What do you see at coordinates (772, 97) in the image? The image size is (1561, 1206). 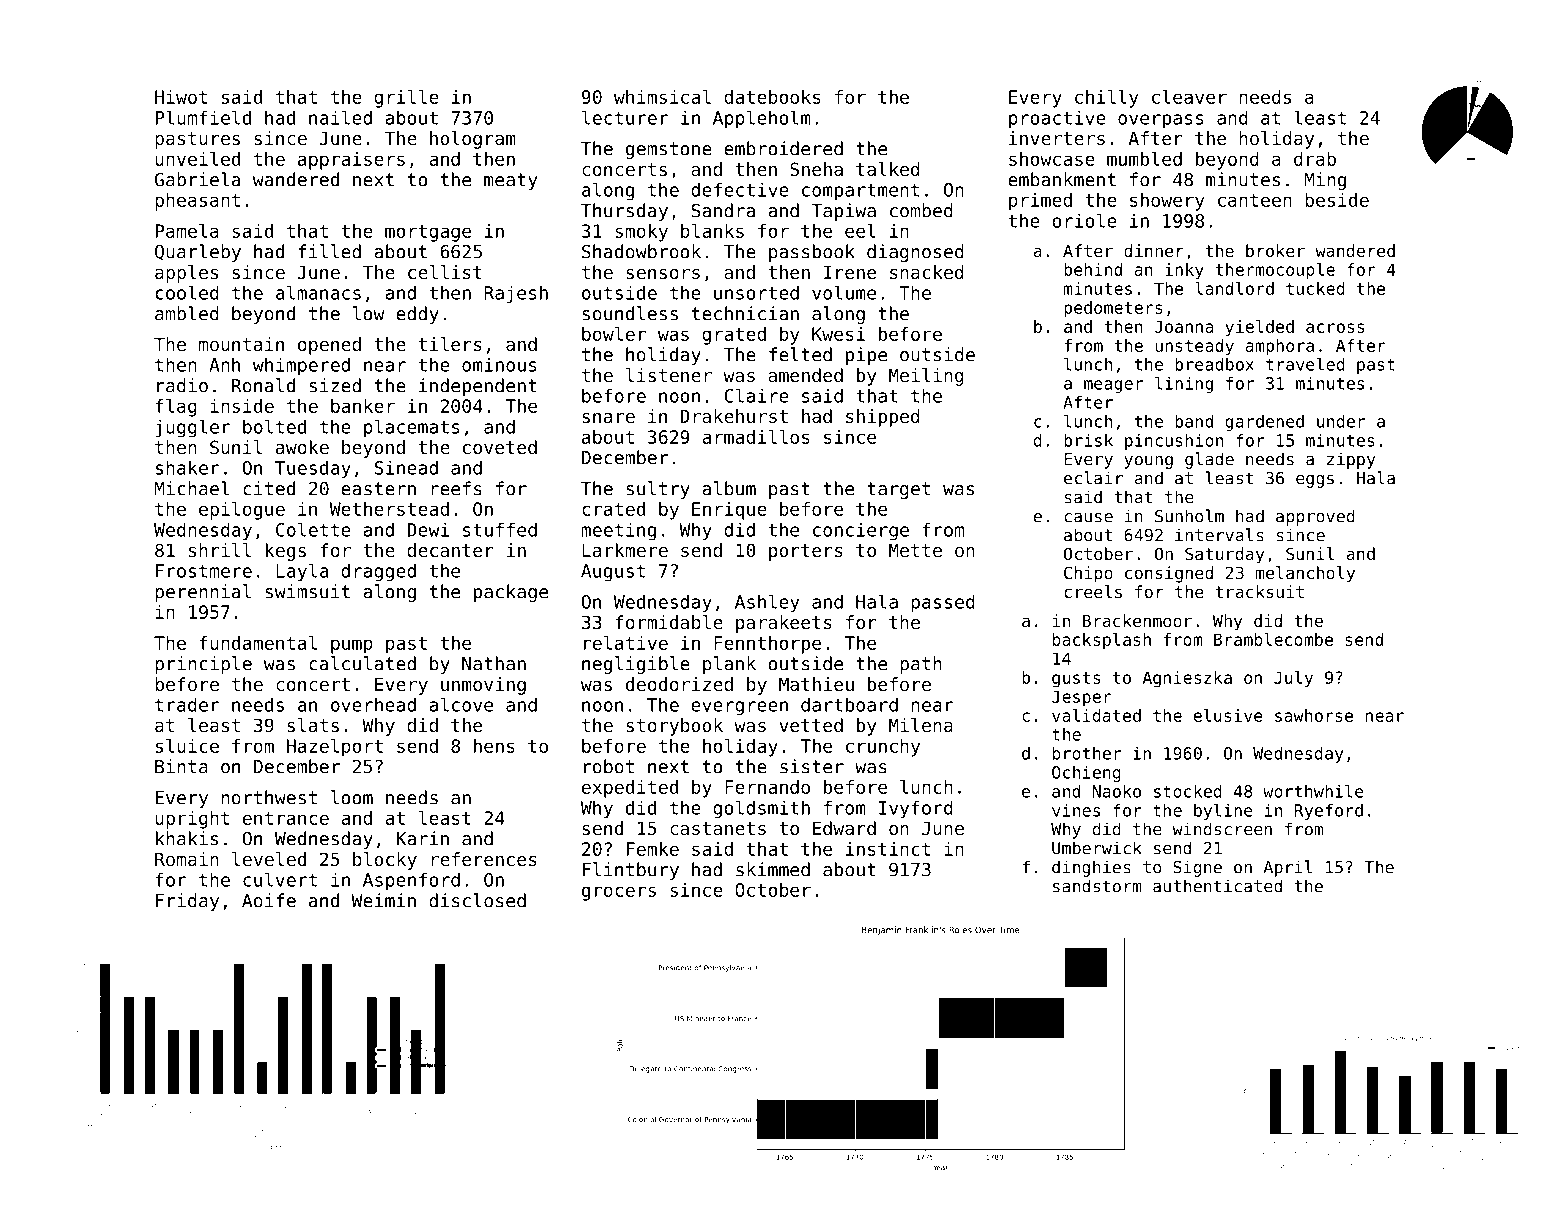 I see `datebooks` at bounding box center [772, 97].
